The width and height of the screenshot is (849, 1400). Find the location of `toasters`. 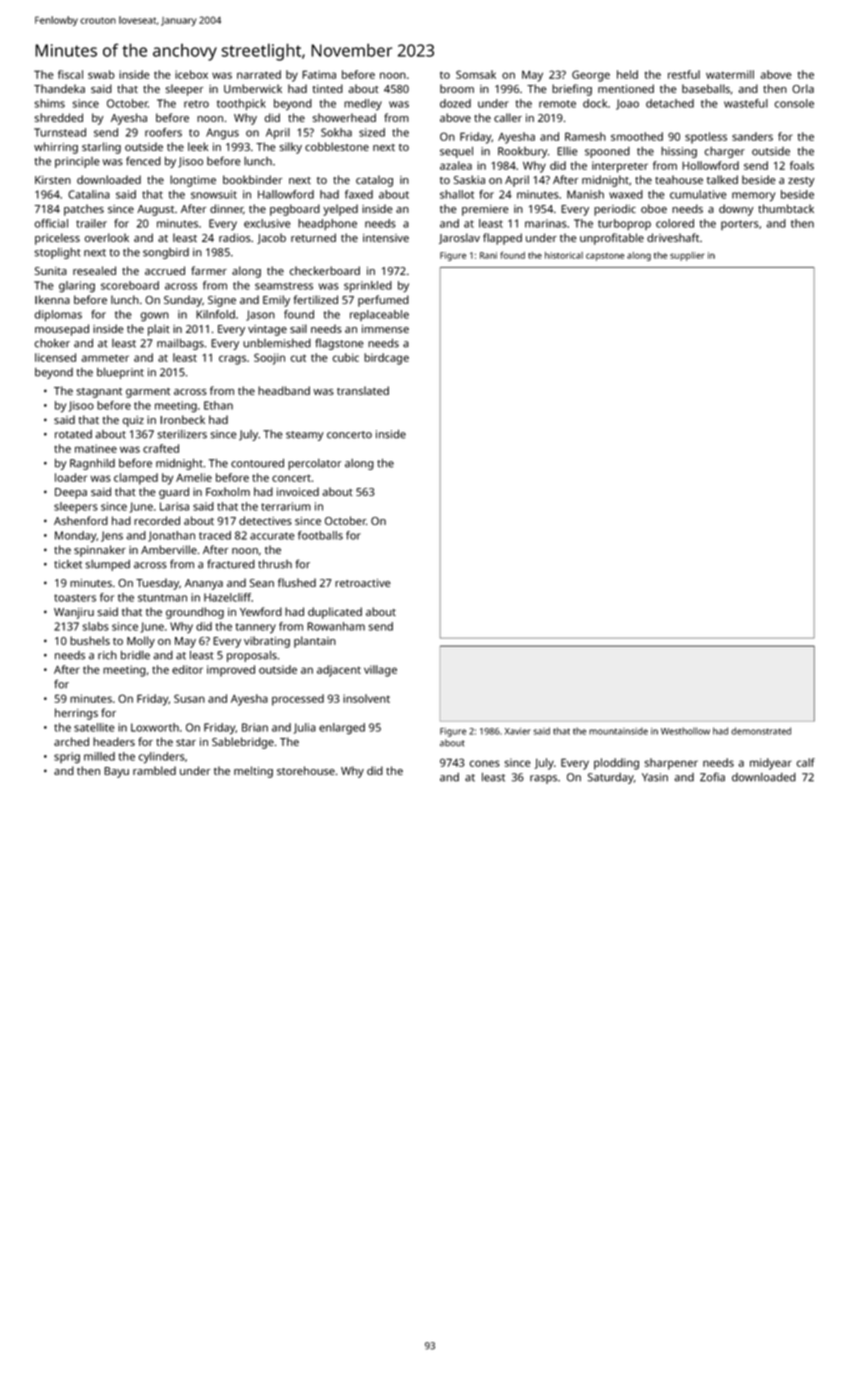

toasters is located at coordinates (75, 598).
